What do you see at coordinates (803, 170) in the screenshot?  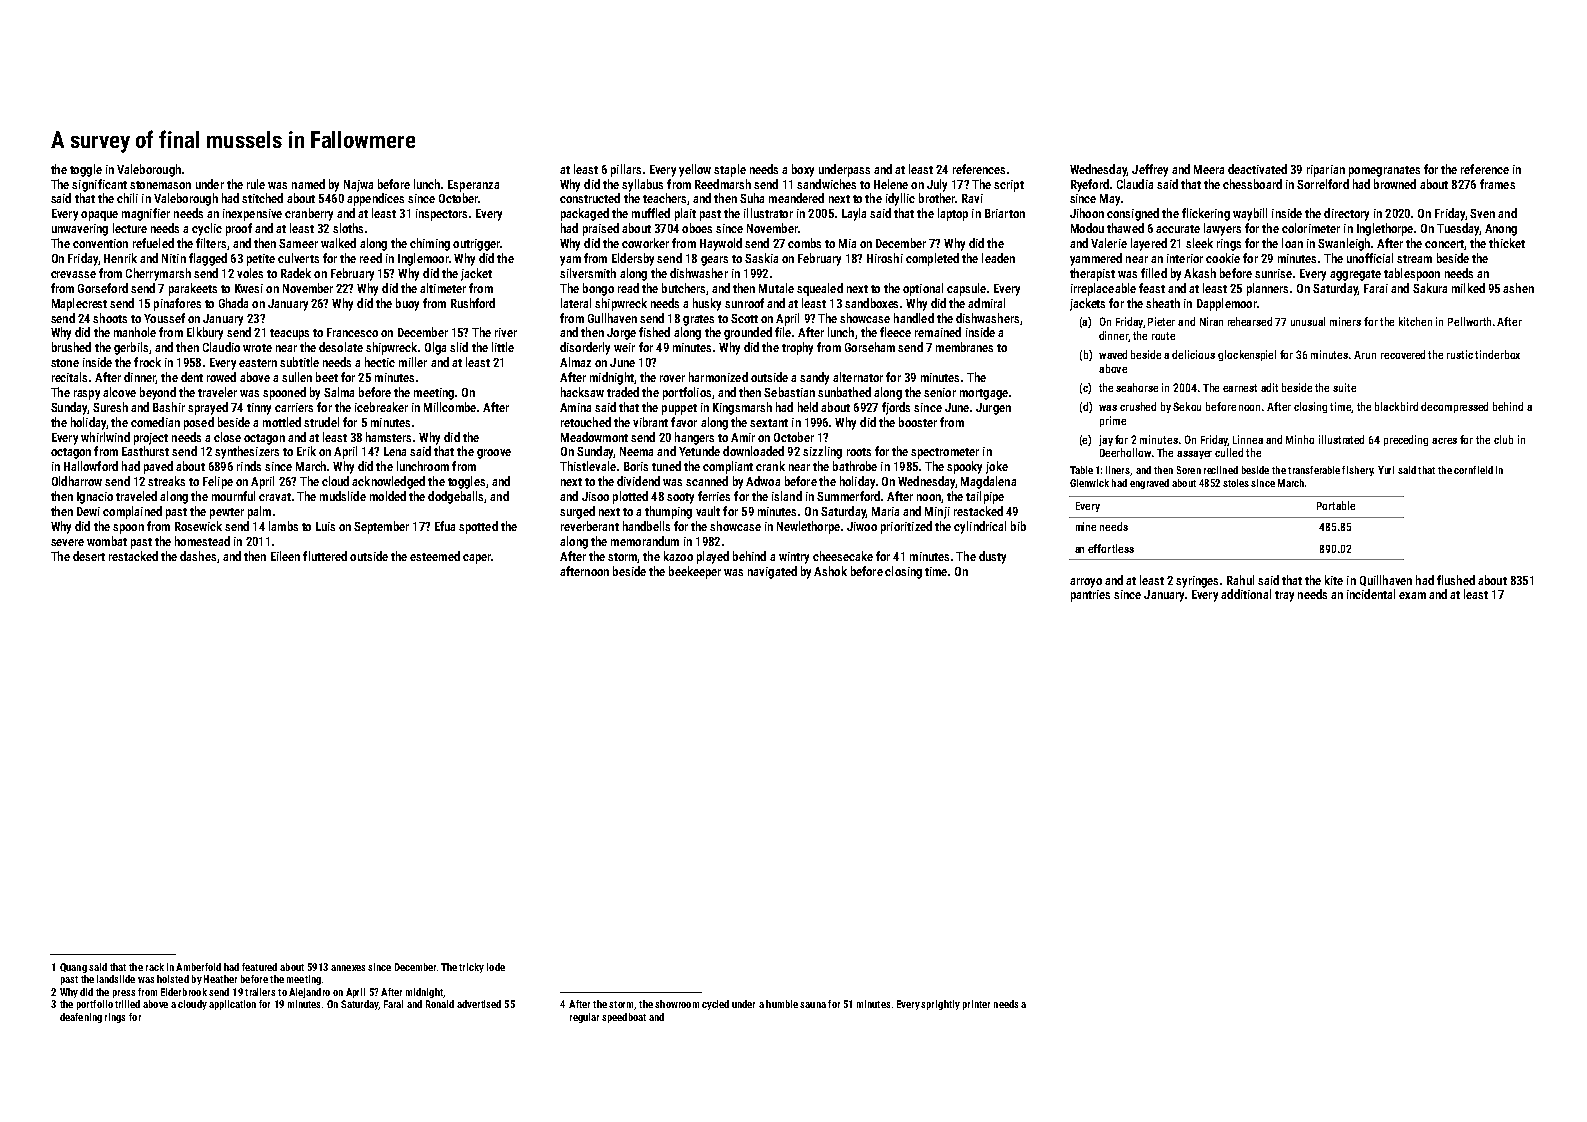 I see `boxy` at bounding box center [803, 170].
